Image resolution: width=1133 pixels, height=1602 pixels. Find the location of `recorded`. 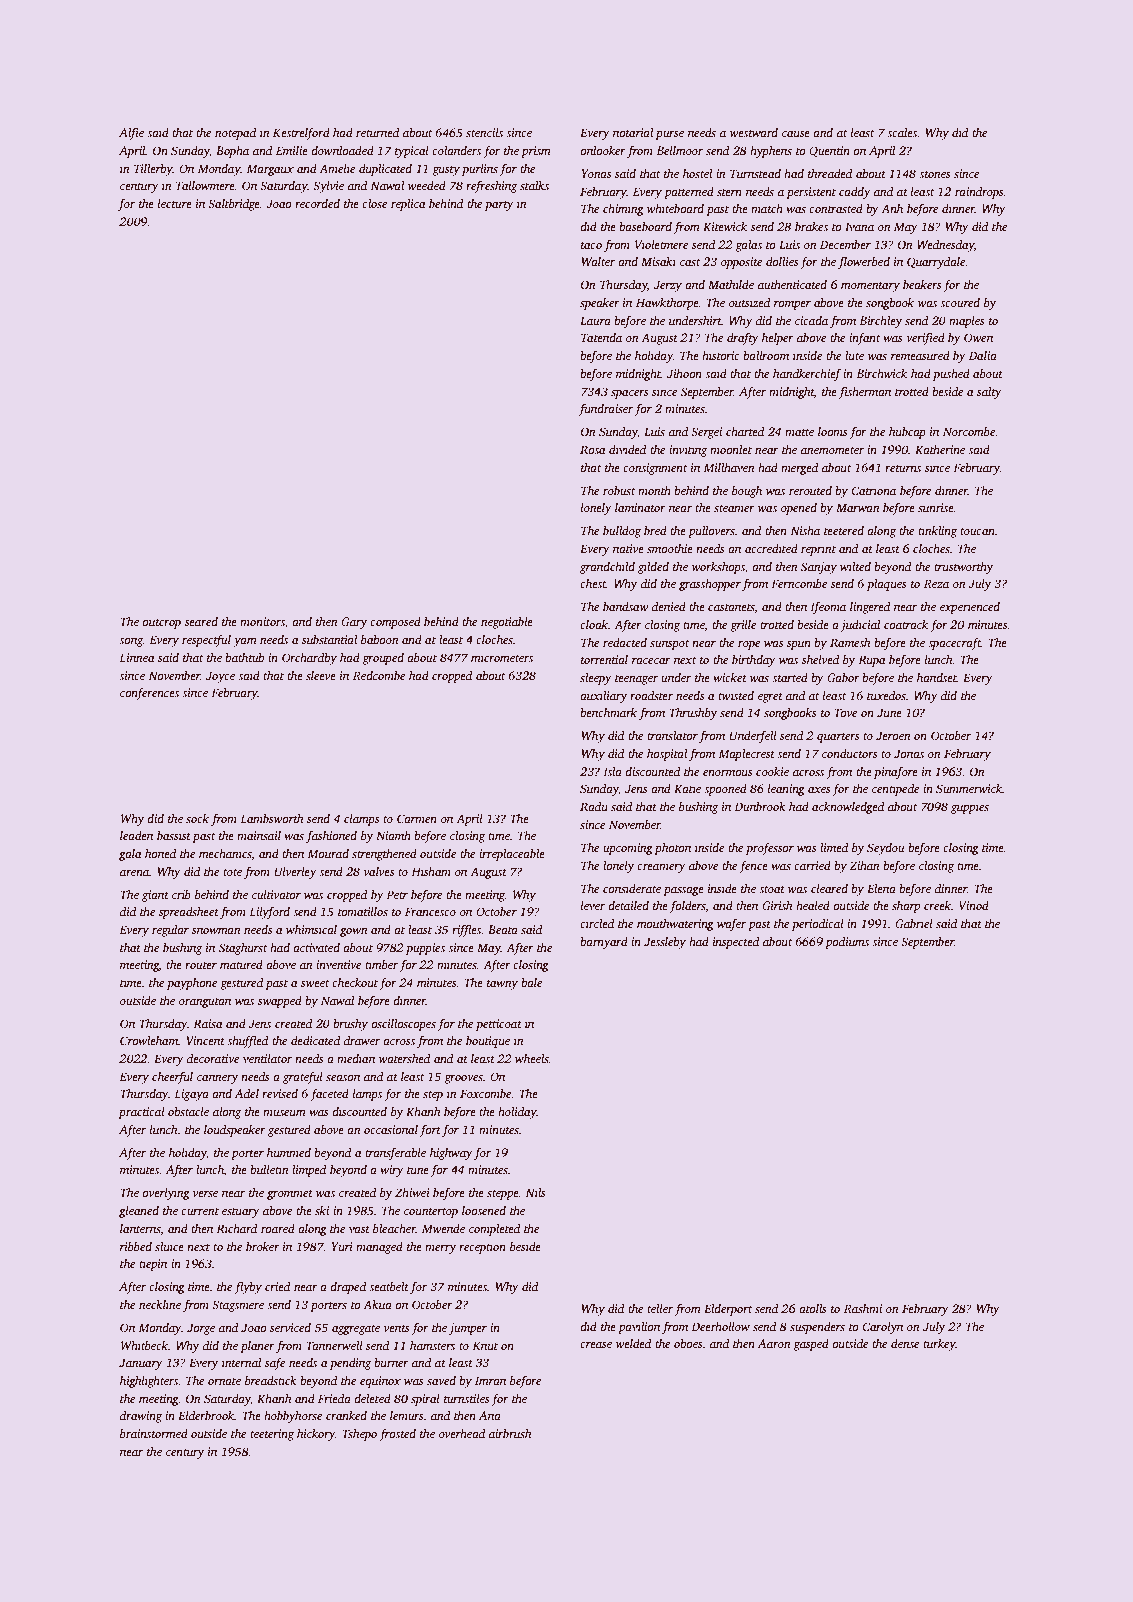

recorded is located at coordinates (317, 203).
